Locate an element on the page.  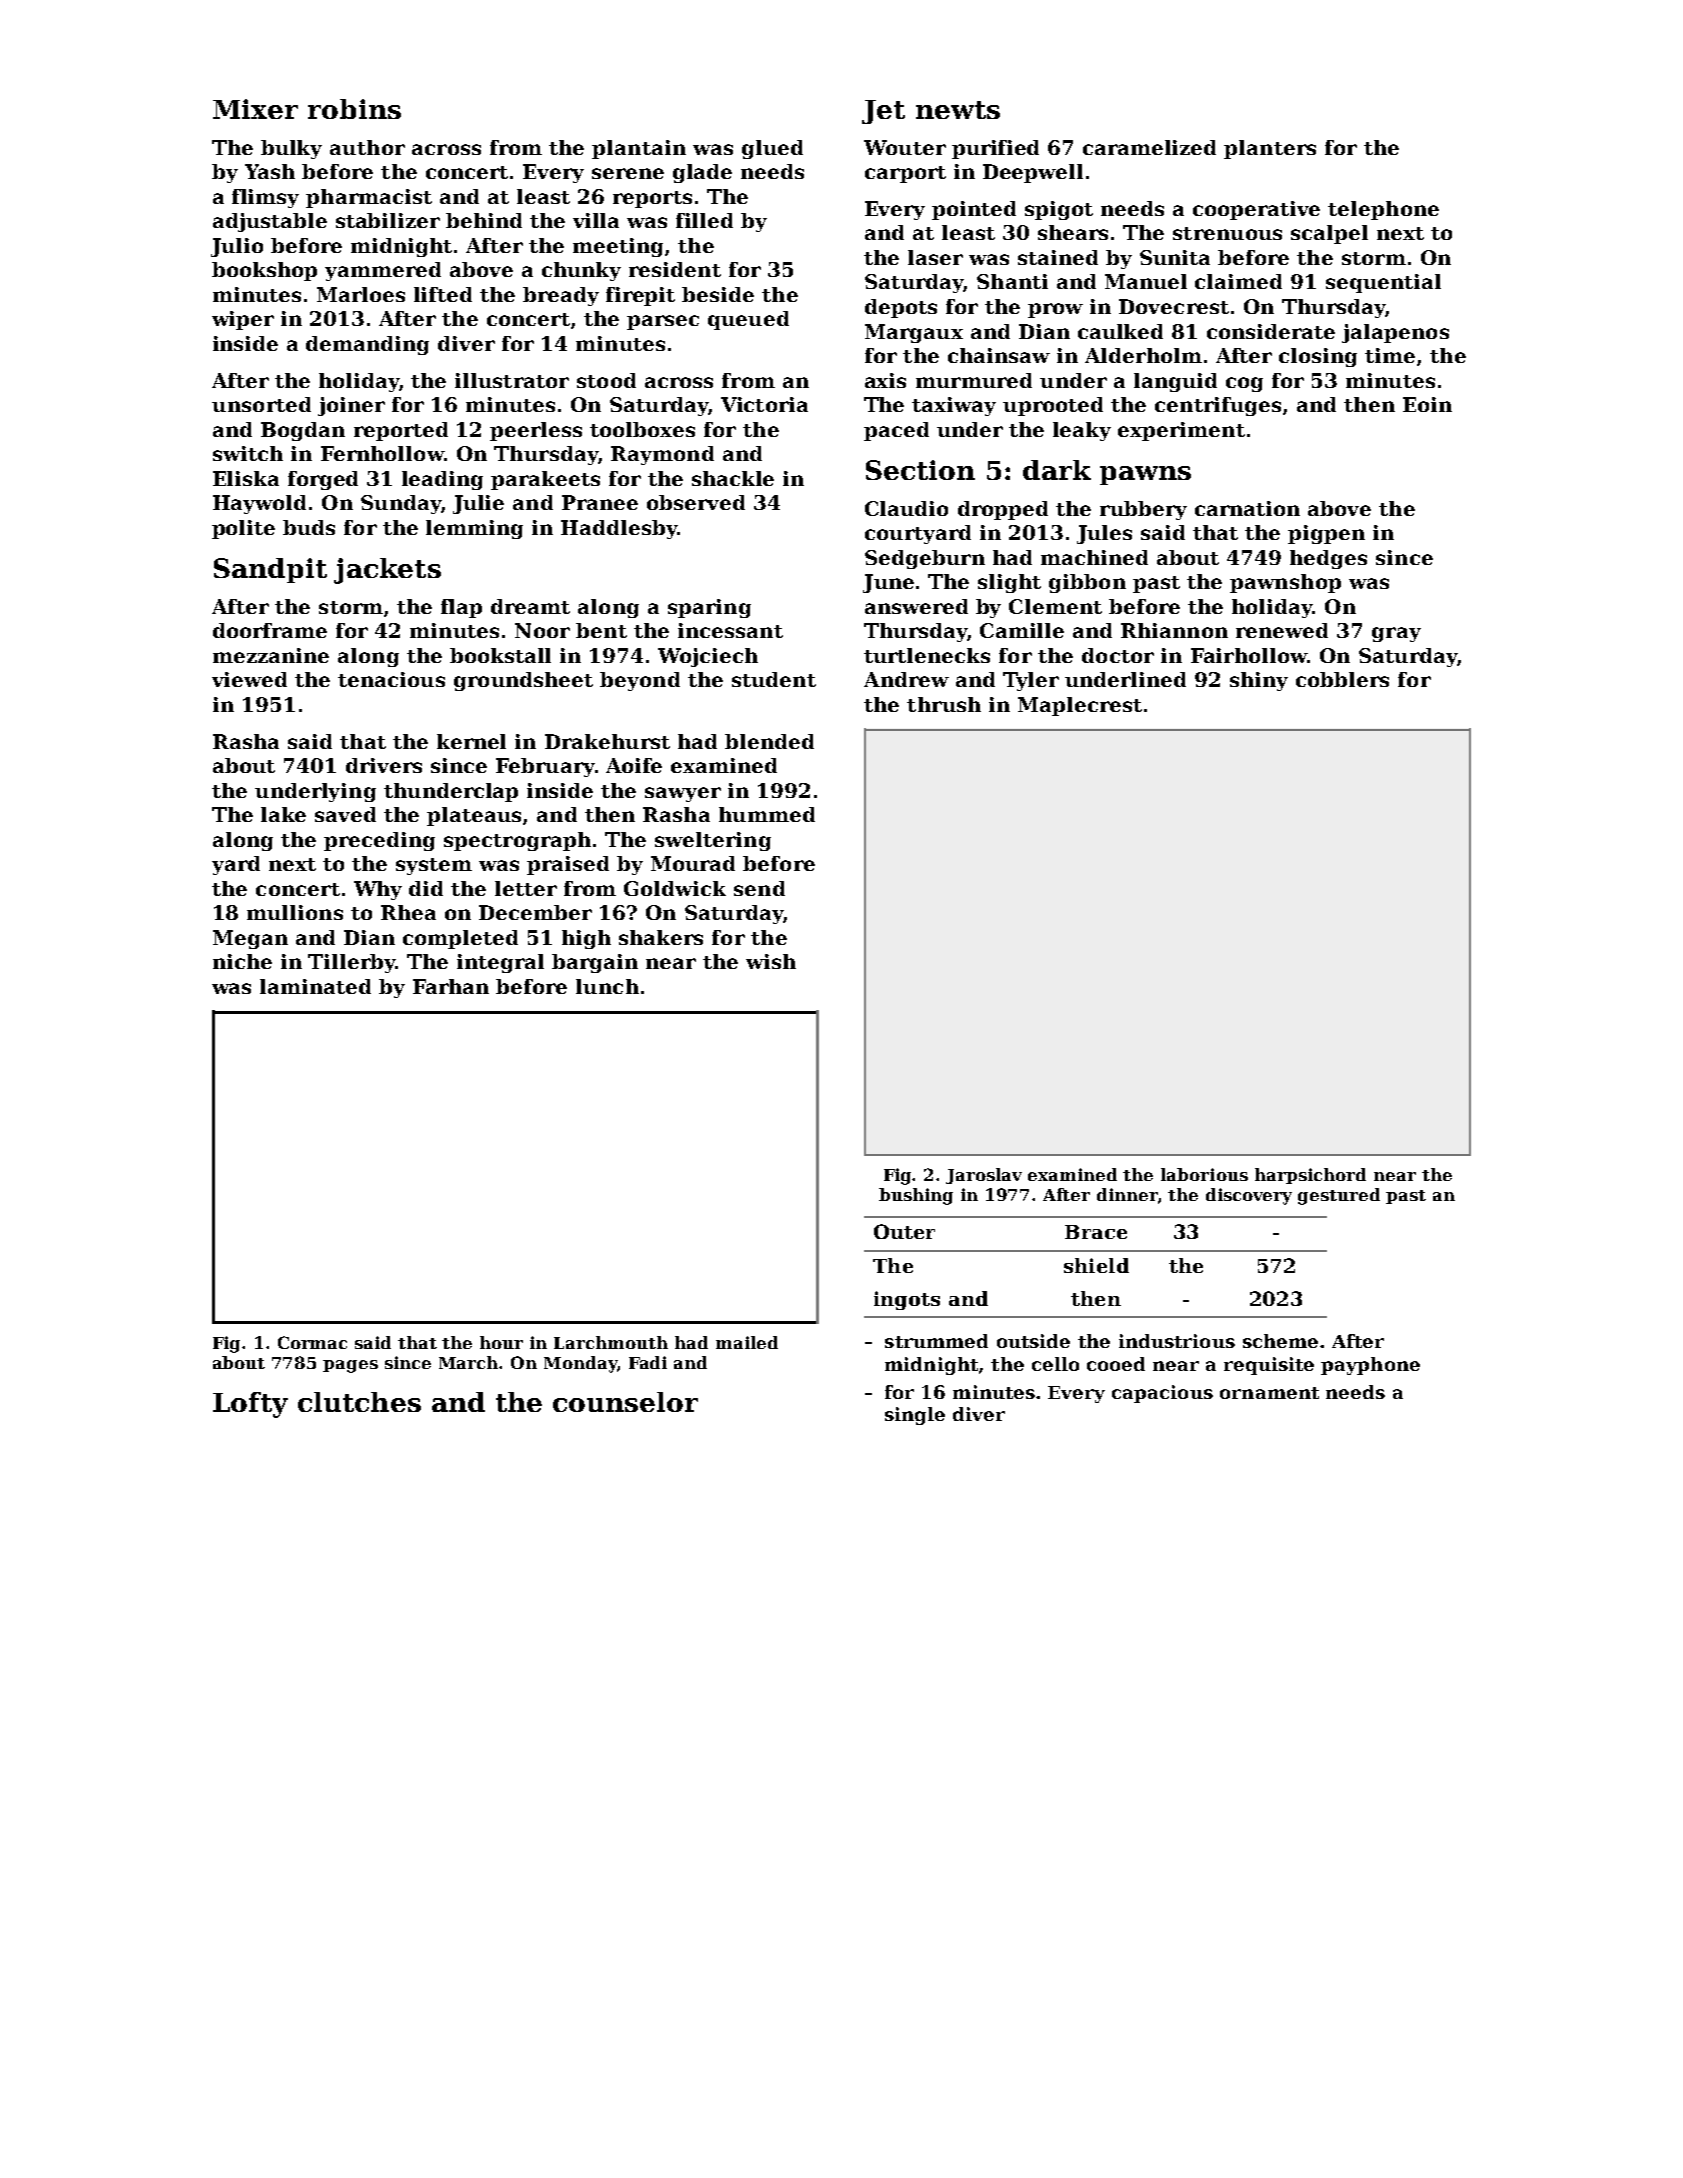
Cormac is located at coordinates (312, 1342).
